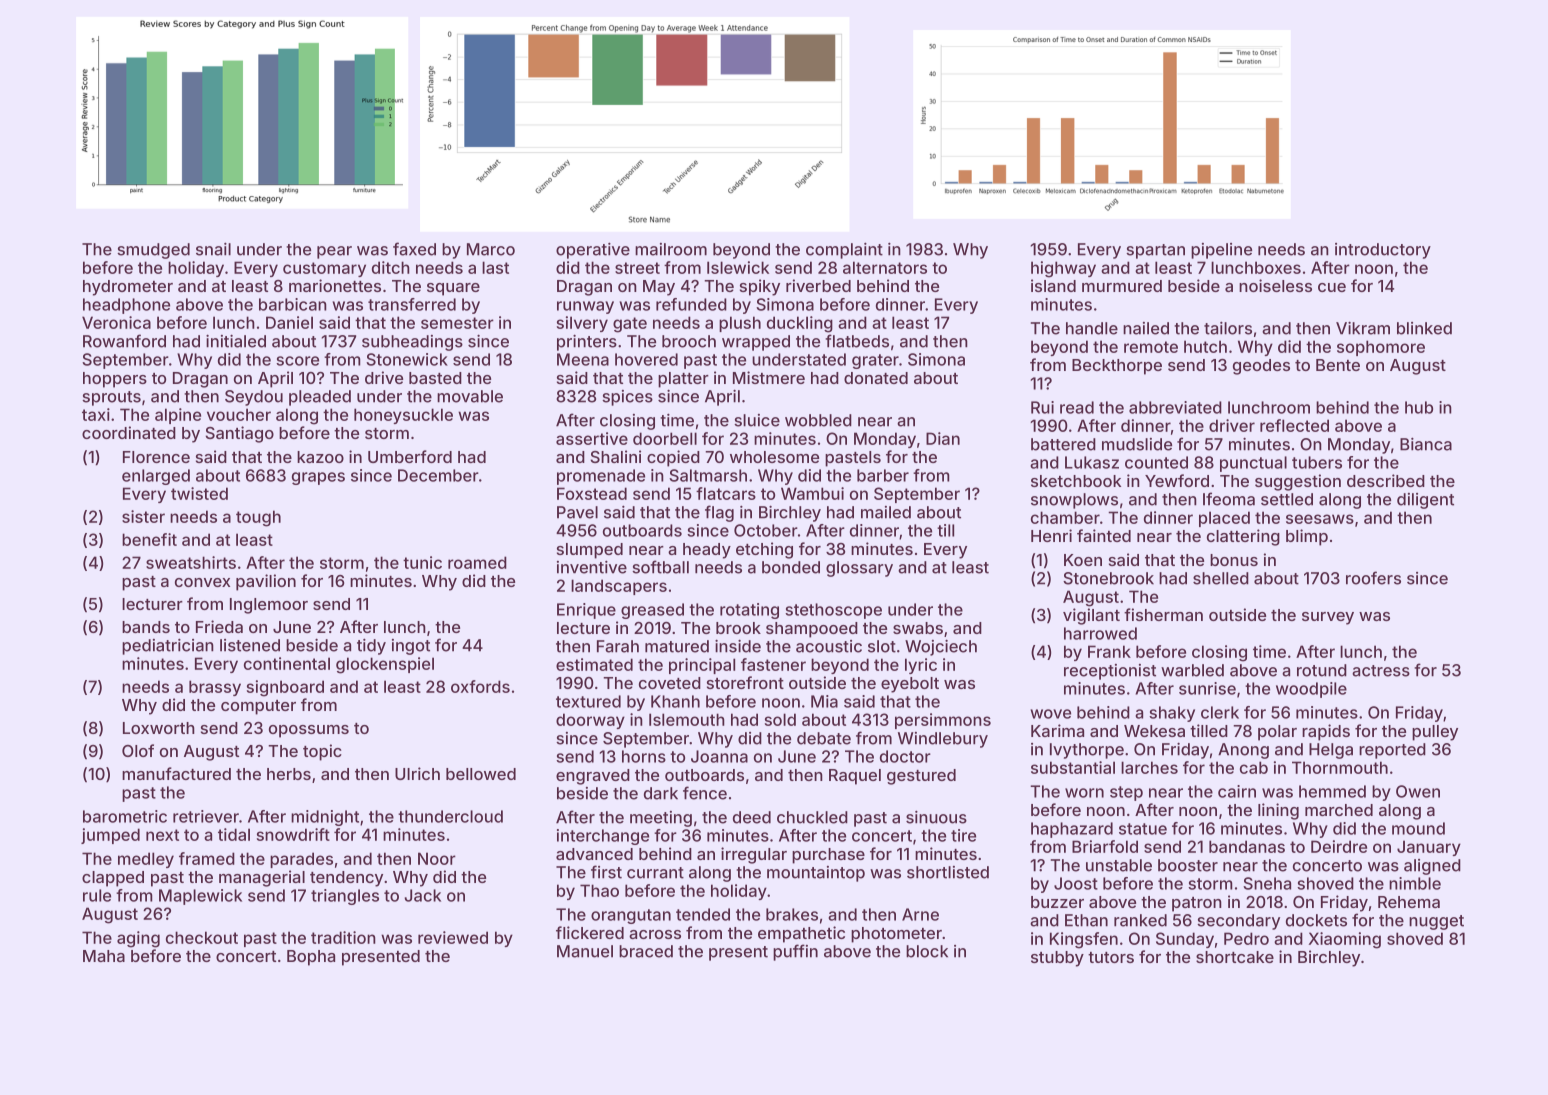 Image resolution: width=1548 pixels, height=1095 pixels. What do you see at coordinates (138, 750) in the screenshot?
I see `Olof` at bounding box center [138, 750].
